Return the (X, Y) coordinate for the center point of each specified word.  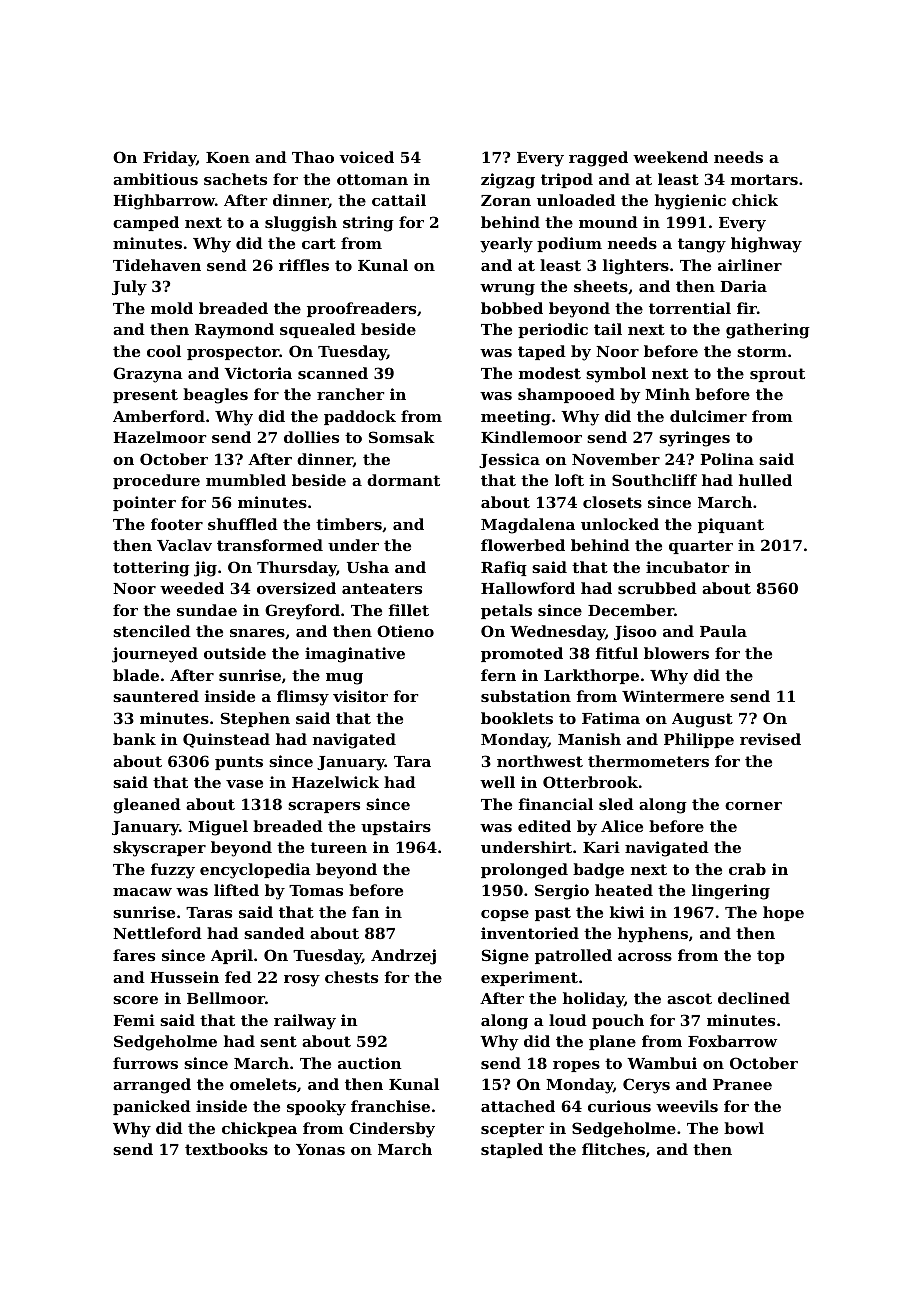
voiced (367, 157)
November (616, 459)
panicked (152, 1107)
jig (205, 569)
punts (239, 763)
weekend (670, 157)
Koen (228, 157)
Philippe (699, 740)
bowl (744, 1128)
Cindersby (392, 1130)
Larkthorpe (591, 676)
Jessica (509, 460)
